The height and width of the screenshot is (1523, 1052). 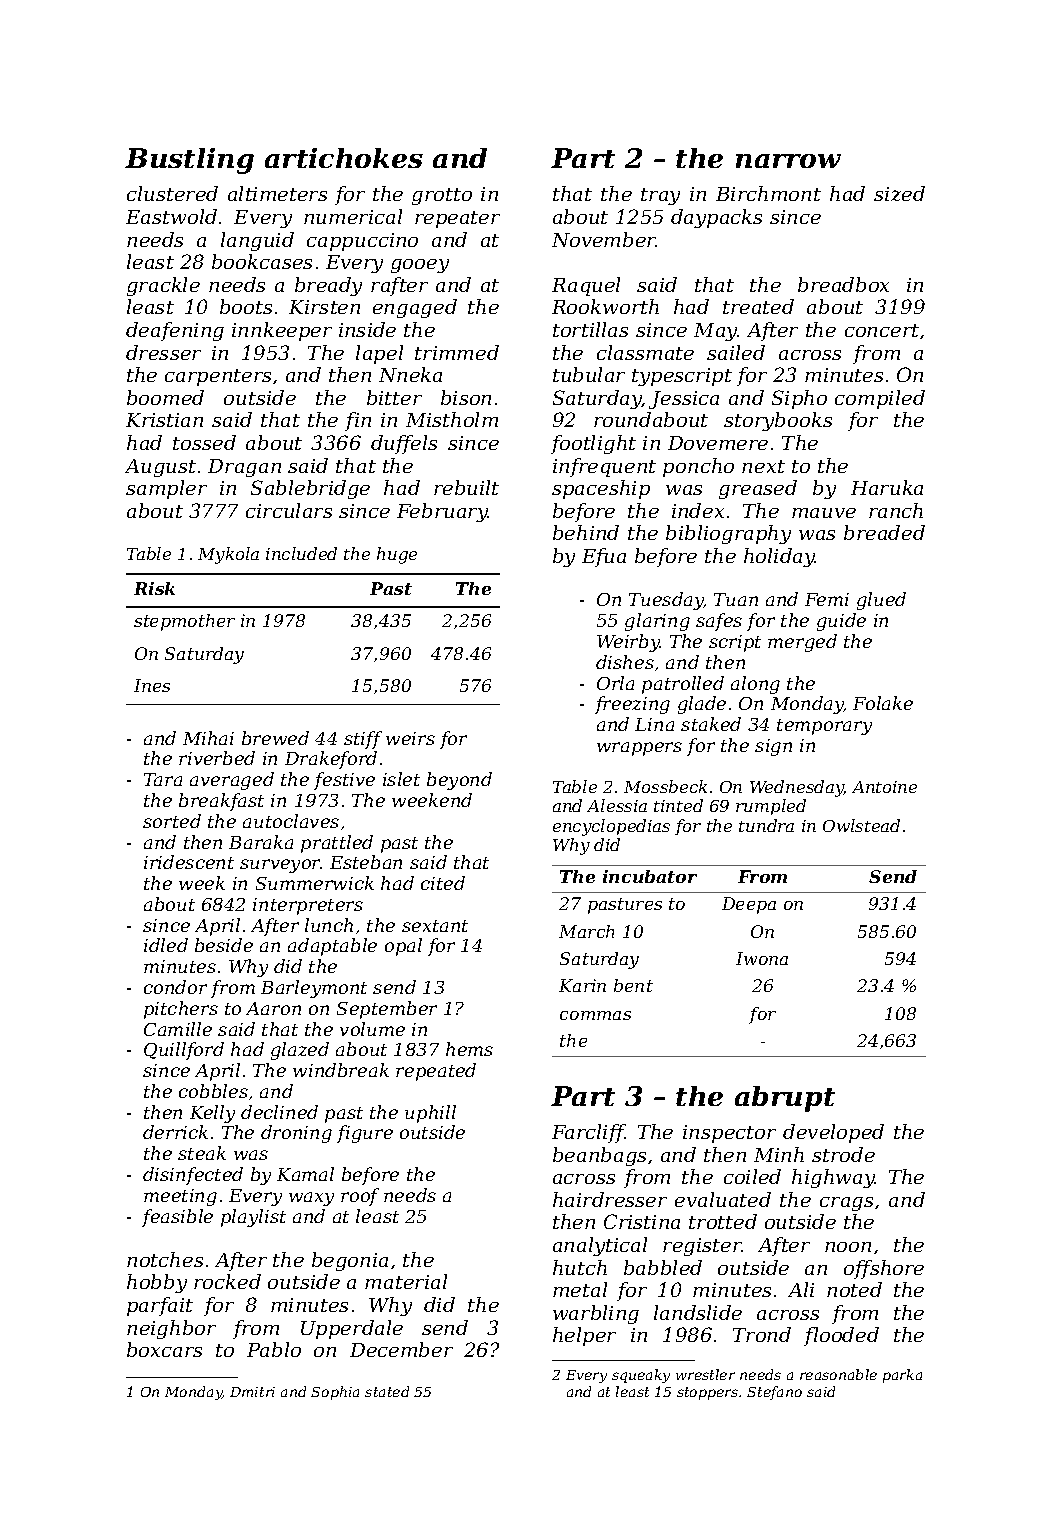 I want to click on Owlstead, so click(x=861, y=825).
